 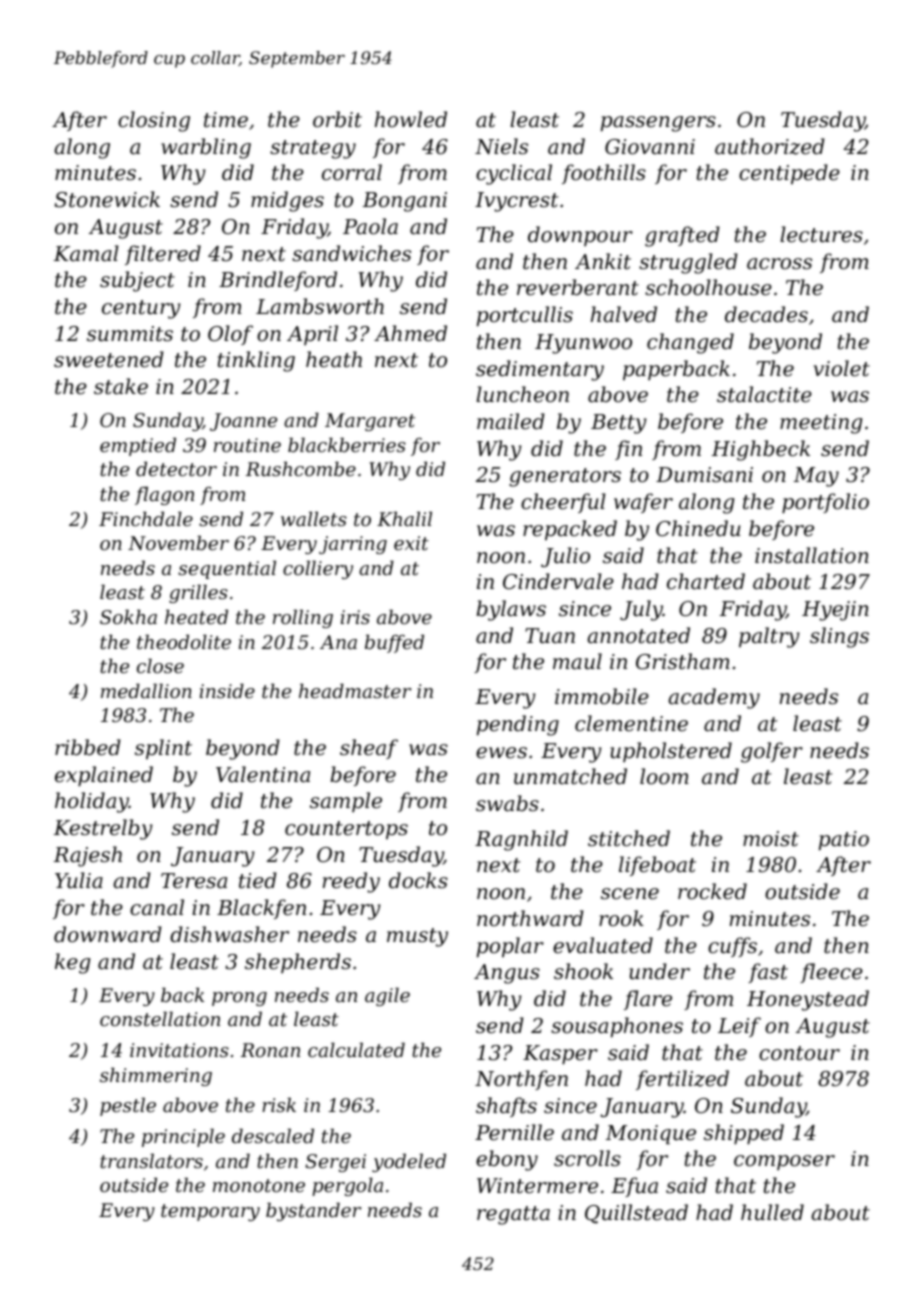 I want to click on passengers, so click(x=658, y=124).
